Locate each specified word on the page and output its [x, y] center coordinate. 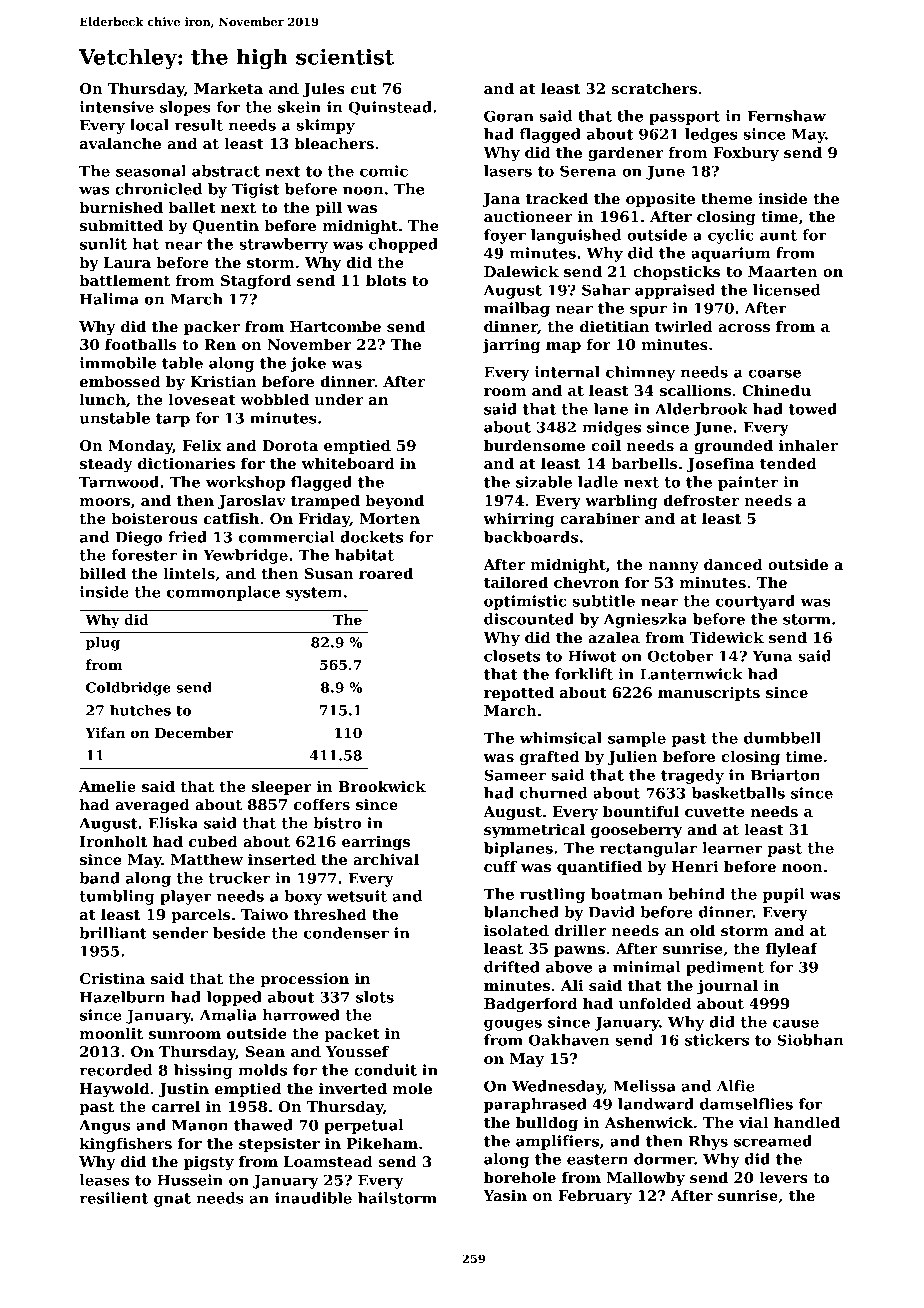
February [595, 1197]
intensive [117, 107]
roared [386, 573]
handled [807, 1122]
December [194, 732]
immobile [118, 363]
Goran [509, 116]
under [339, 399]
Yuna [772, 656]
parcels [201, 916]
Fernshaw [786, 116]
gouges [513, 1025]
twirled [684, 326]
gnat [172, 1200]
